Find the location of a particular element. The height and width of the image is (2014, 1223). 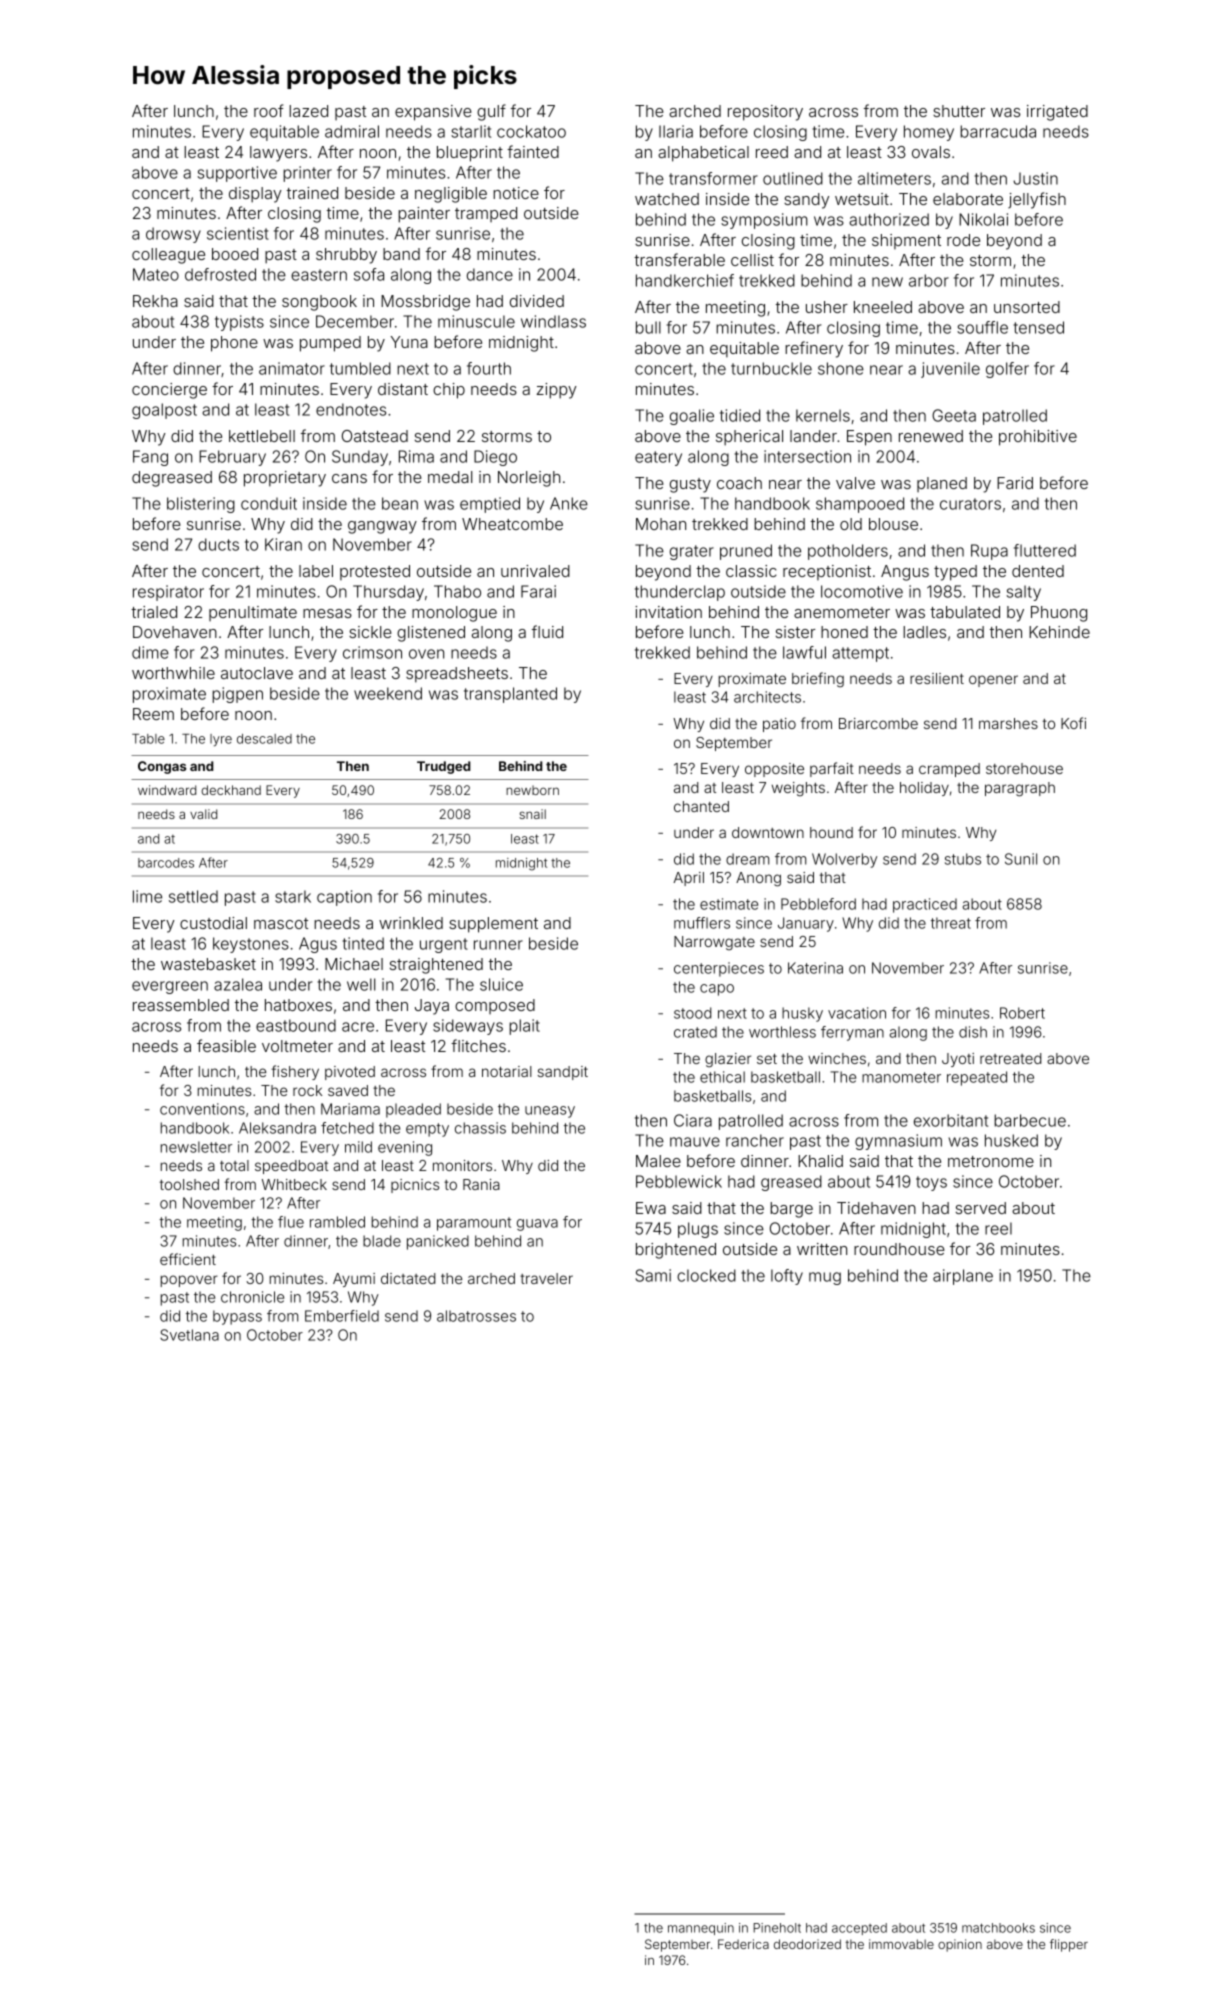

Pineholt is located at coordinates (777, 1928).
